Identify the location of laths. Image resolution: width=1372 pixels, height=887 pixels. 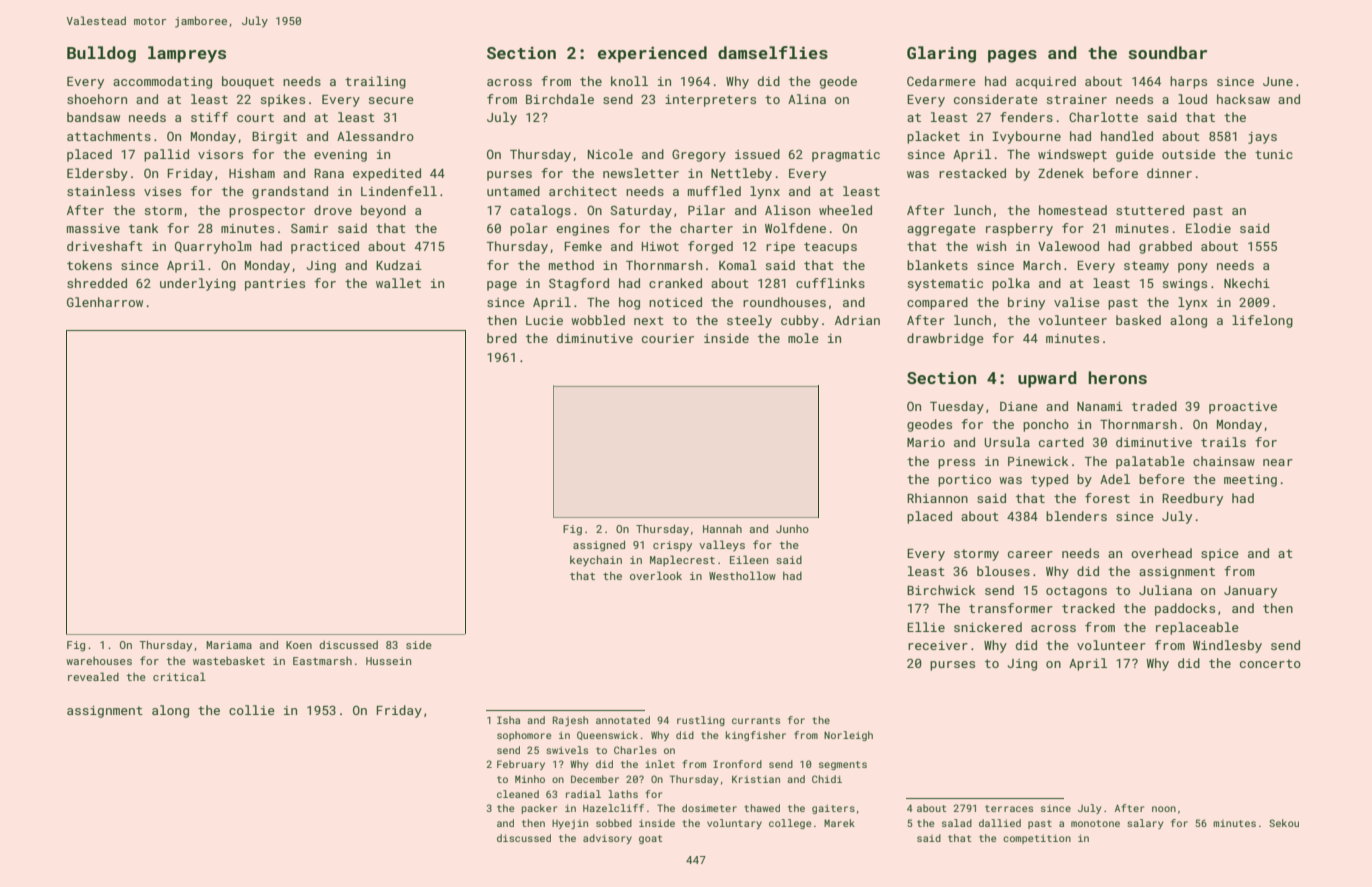
(623, 794).
